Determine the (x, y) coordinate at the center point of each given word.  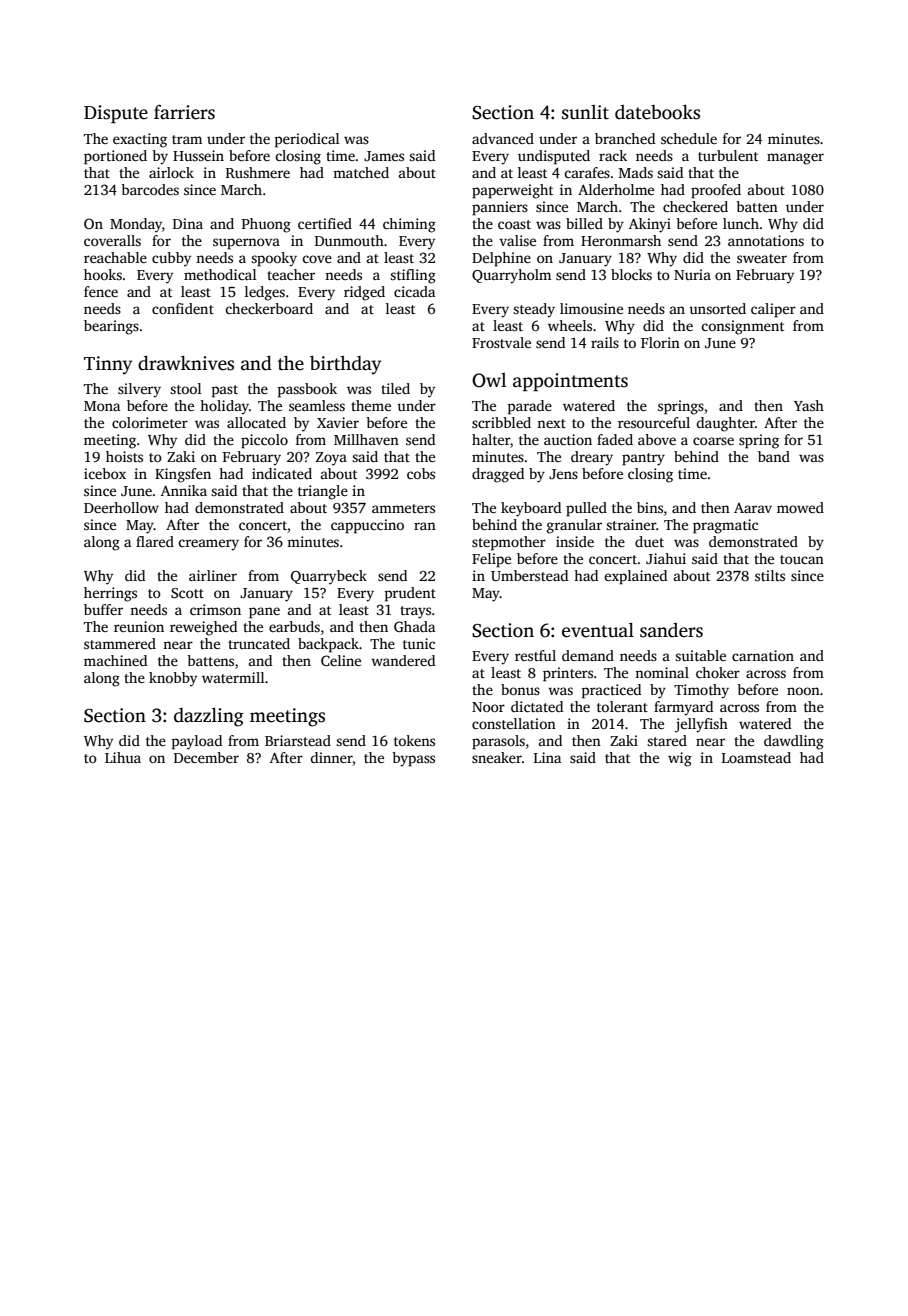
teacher (291, 274)
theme (371, 405)
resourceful (654, 422)
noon (803, 691)
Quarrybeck (329, 577)
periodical (307, 140)
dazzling (209, 717)
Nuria (692, 274)
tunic (419, 643)
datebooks (657, 112)
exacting (140, 140)
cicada (414, 291)
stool (186, 388)
